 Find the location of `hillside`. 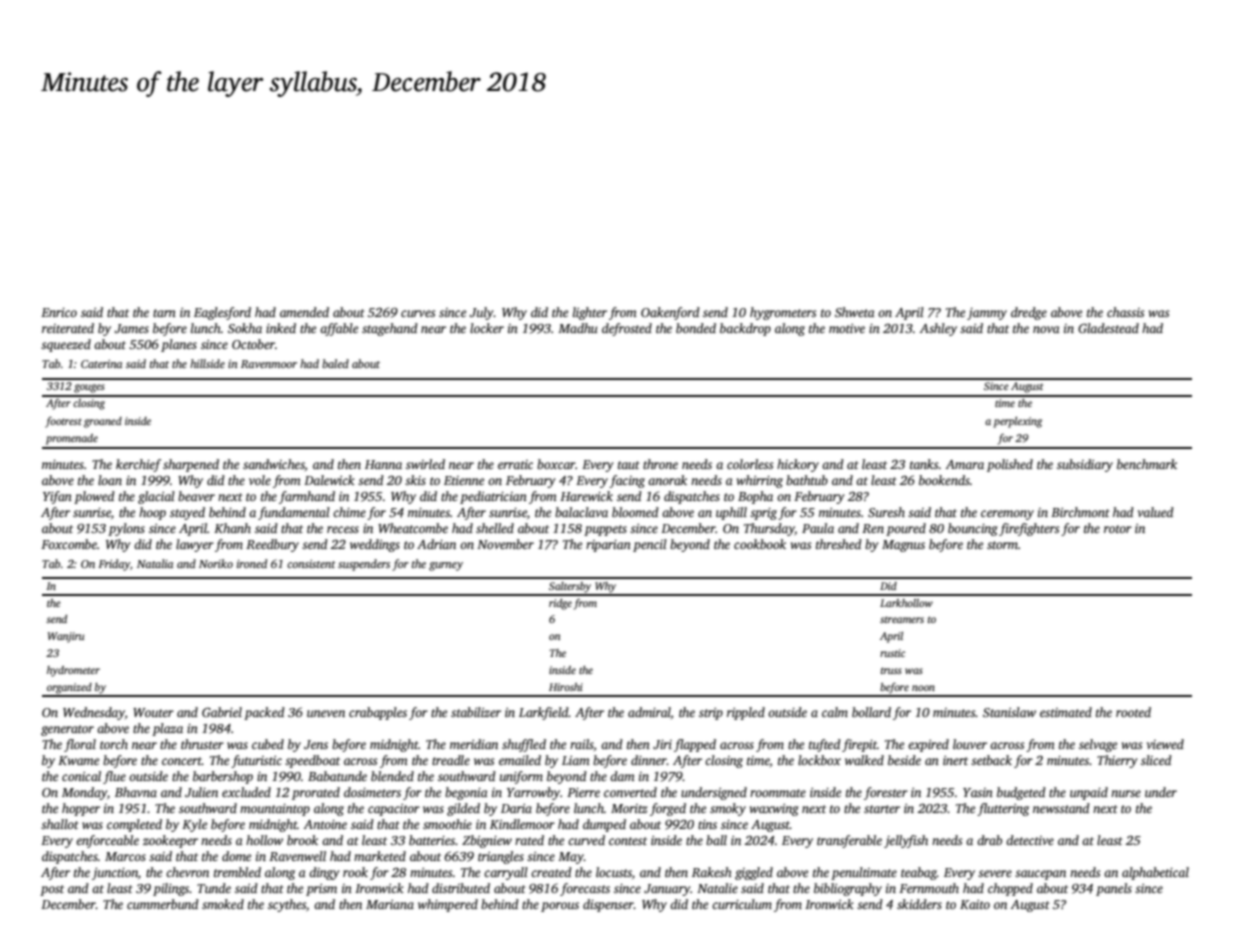

hillside is located at coordinates (207, 363).
